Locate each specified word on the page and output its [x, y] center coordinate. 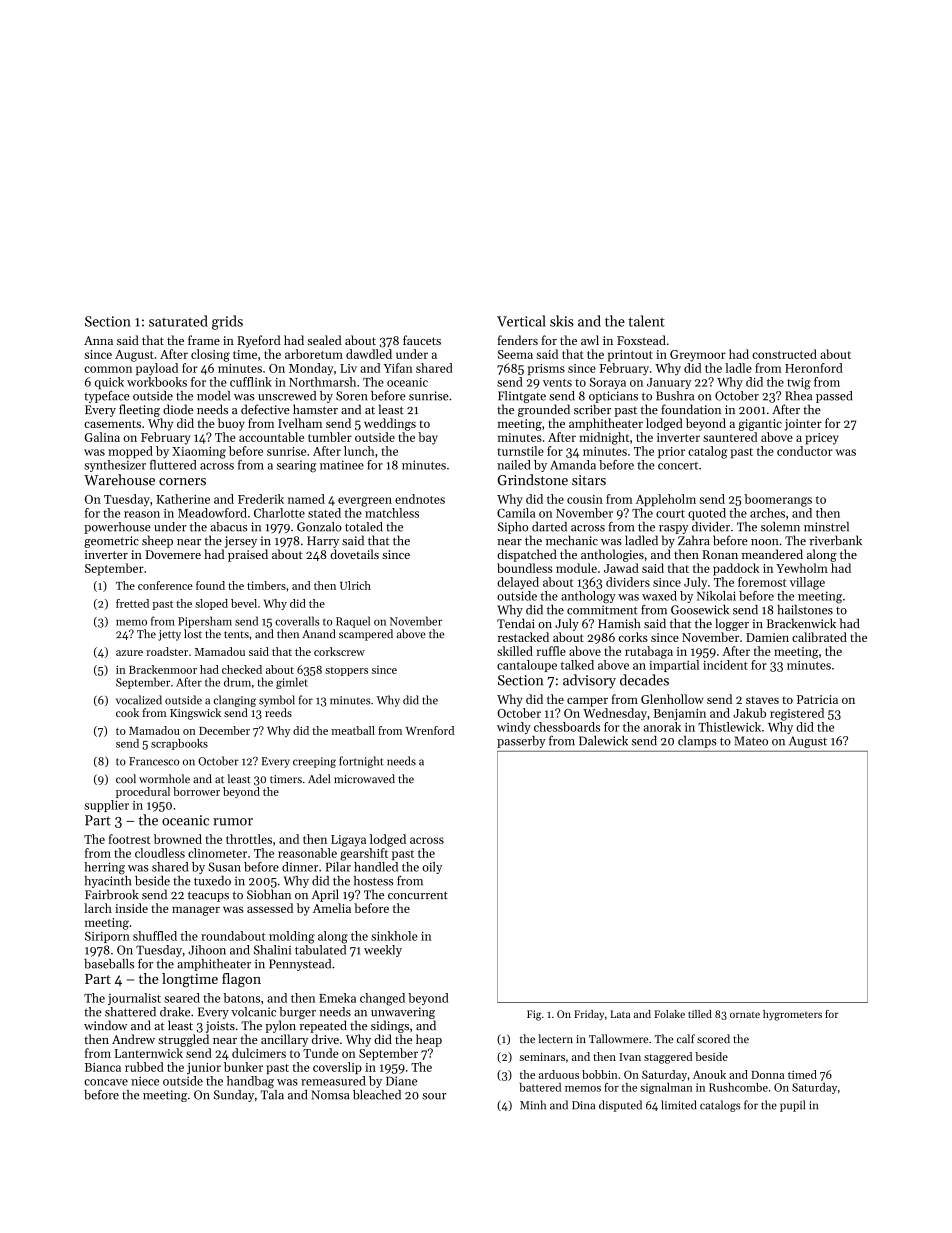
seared [182, 998]
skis [562, 321]
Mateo [751, 741]
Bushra [675, 396]
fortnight [361, 762]
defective [265, 409]
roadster [167, 651]
